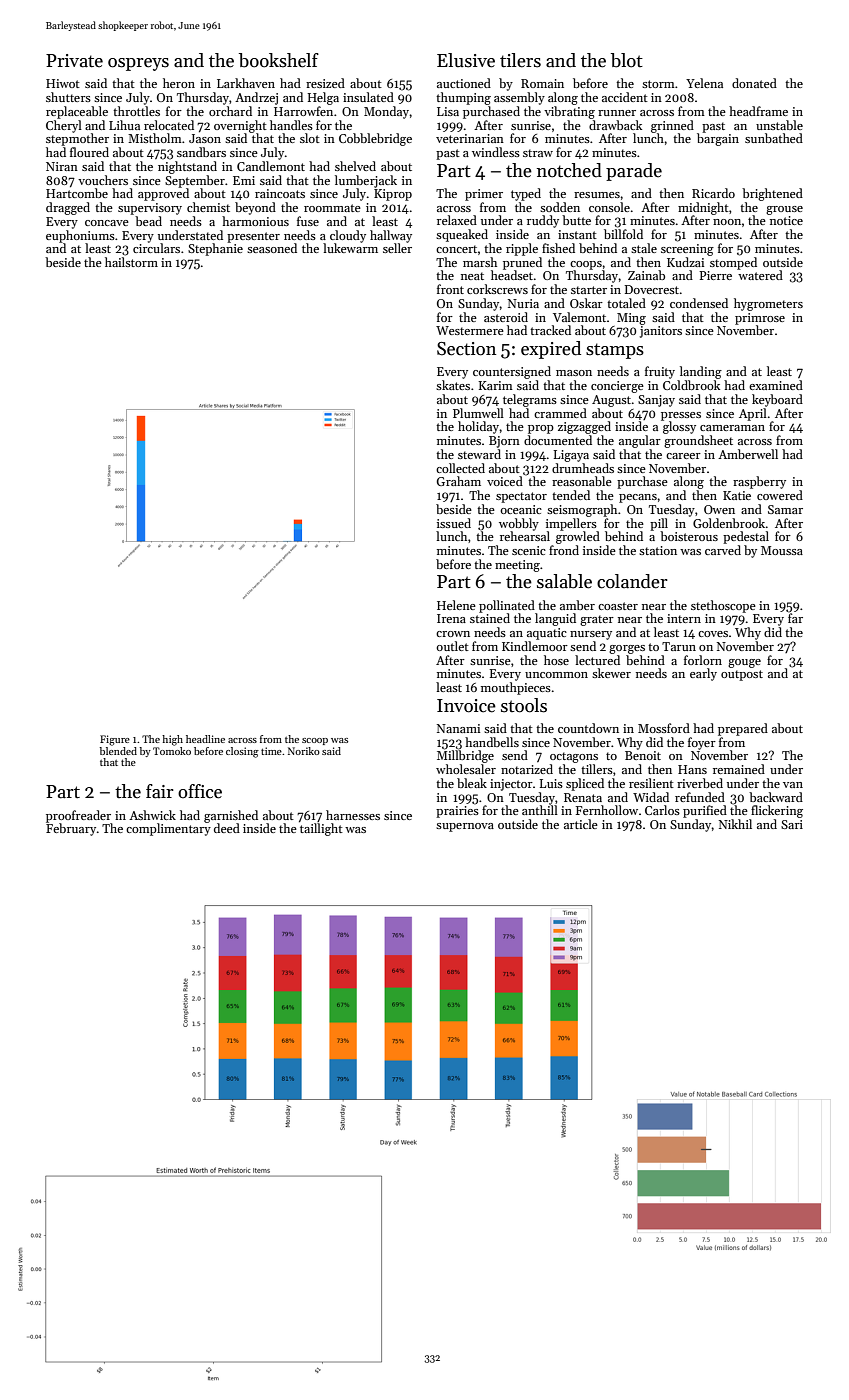 Image resolution: width=849 pixels, height=1400 pixels. I want to click on watered, so click(760, 275).
